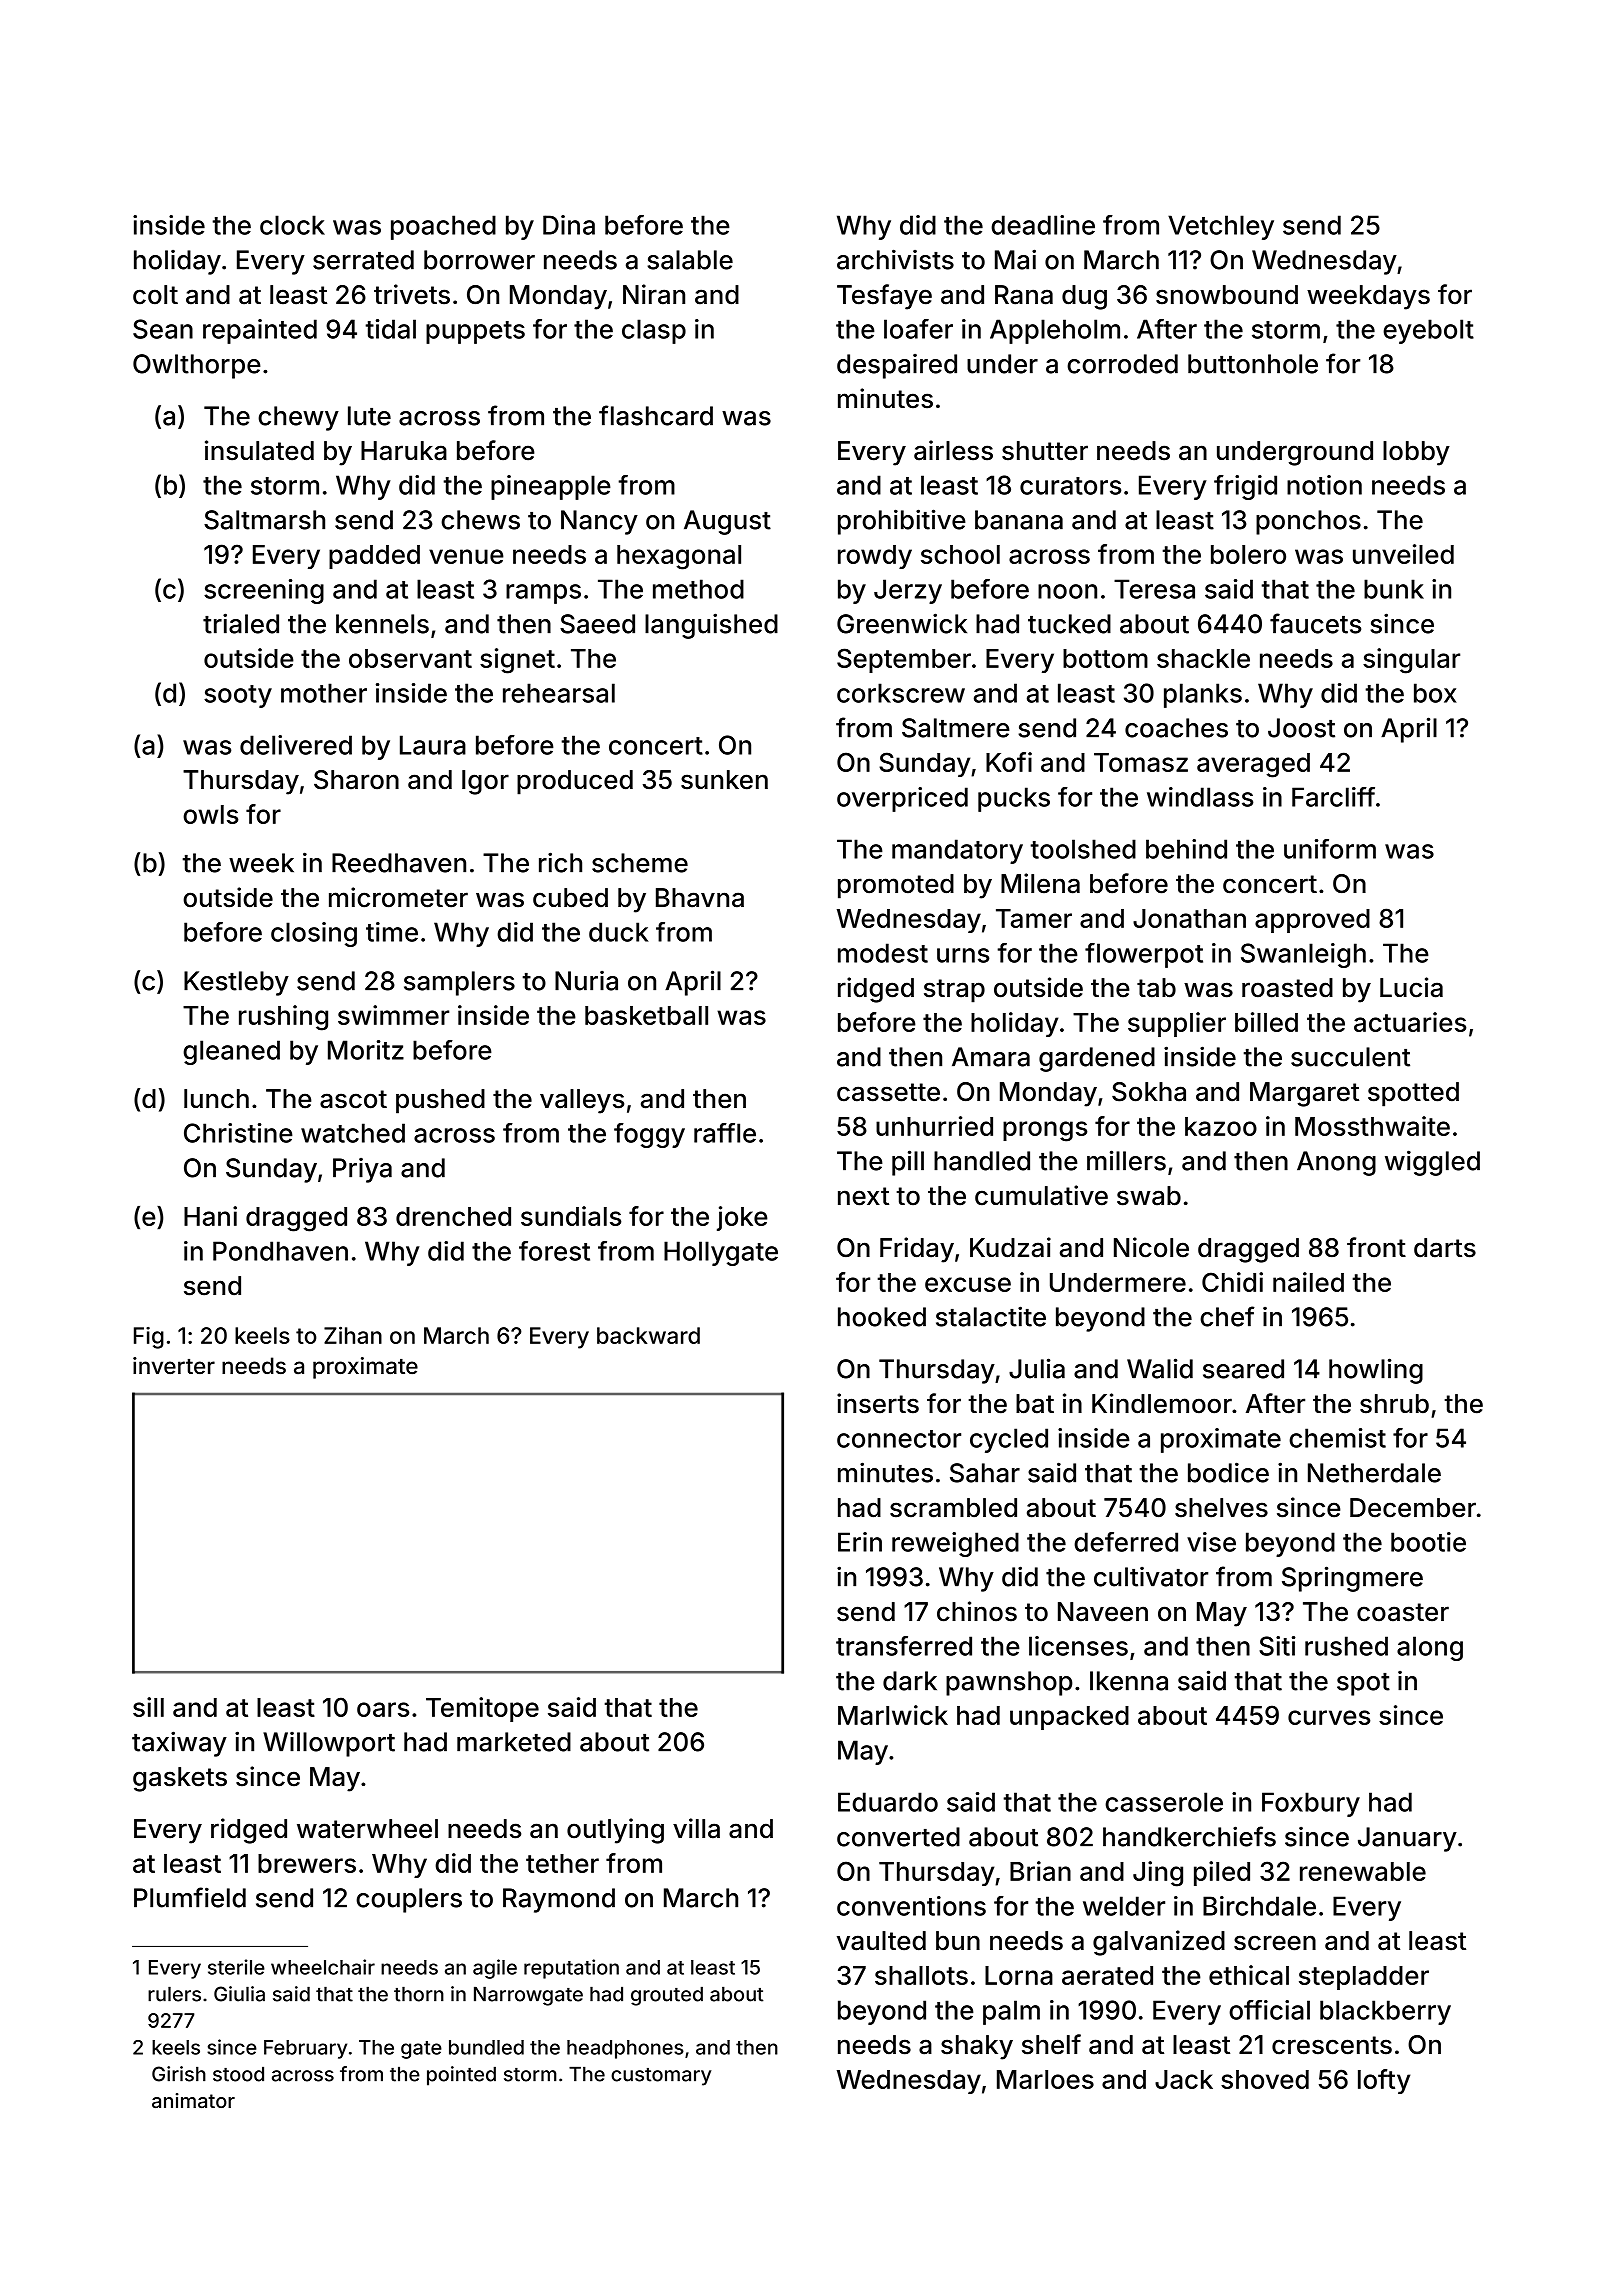 This page has width=1620, height=2292. I want to click on Zihan, so click(353, 1335).
